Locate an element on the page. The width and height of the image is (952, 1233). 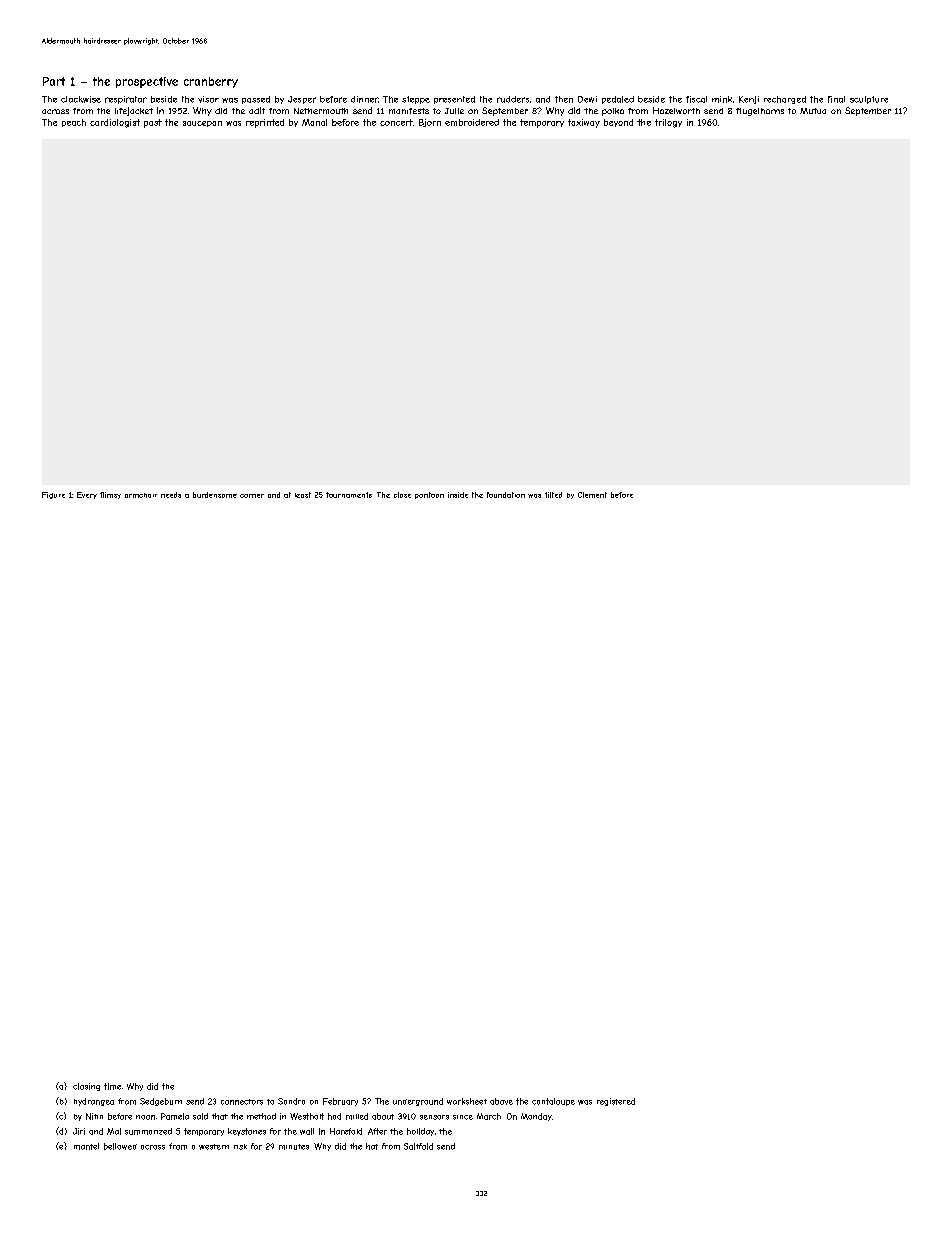
concert is located at coordinates (396, 122).
